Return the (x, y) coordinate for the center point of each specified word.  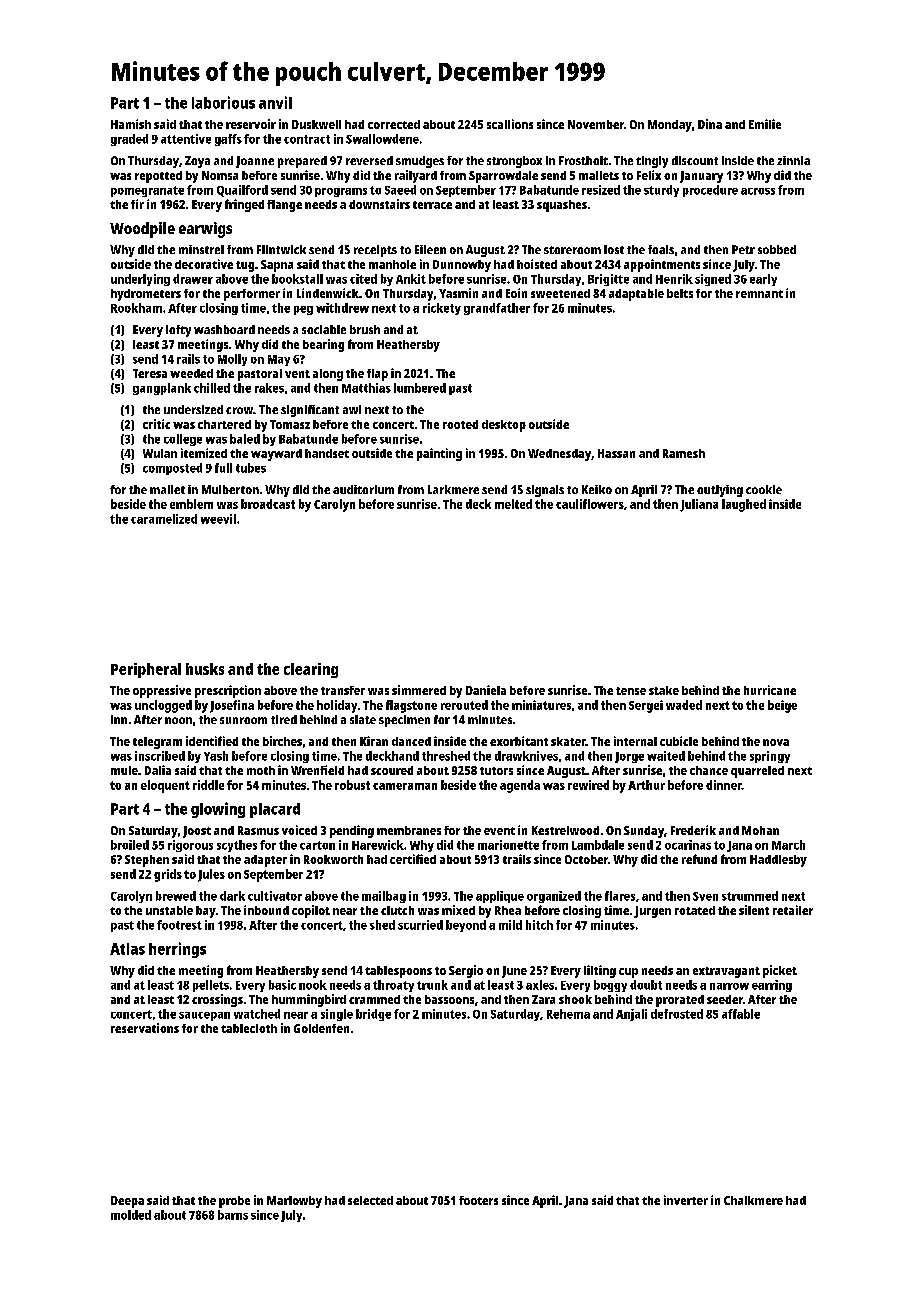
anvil (275, 102)
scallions (510, 124)
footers (478, 1200)
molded (131, 1215)
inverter (686, 1200)
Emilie (765, 124)
